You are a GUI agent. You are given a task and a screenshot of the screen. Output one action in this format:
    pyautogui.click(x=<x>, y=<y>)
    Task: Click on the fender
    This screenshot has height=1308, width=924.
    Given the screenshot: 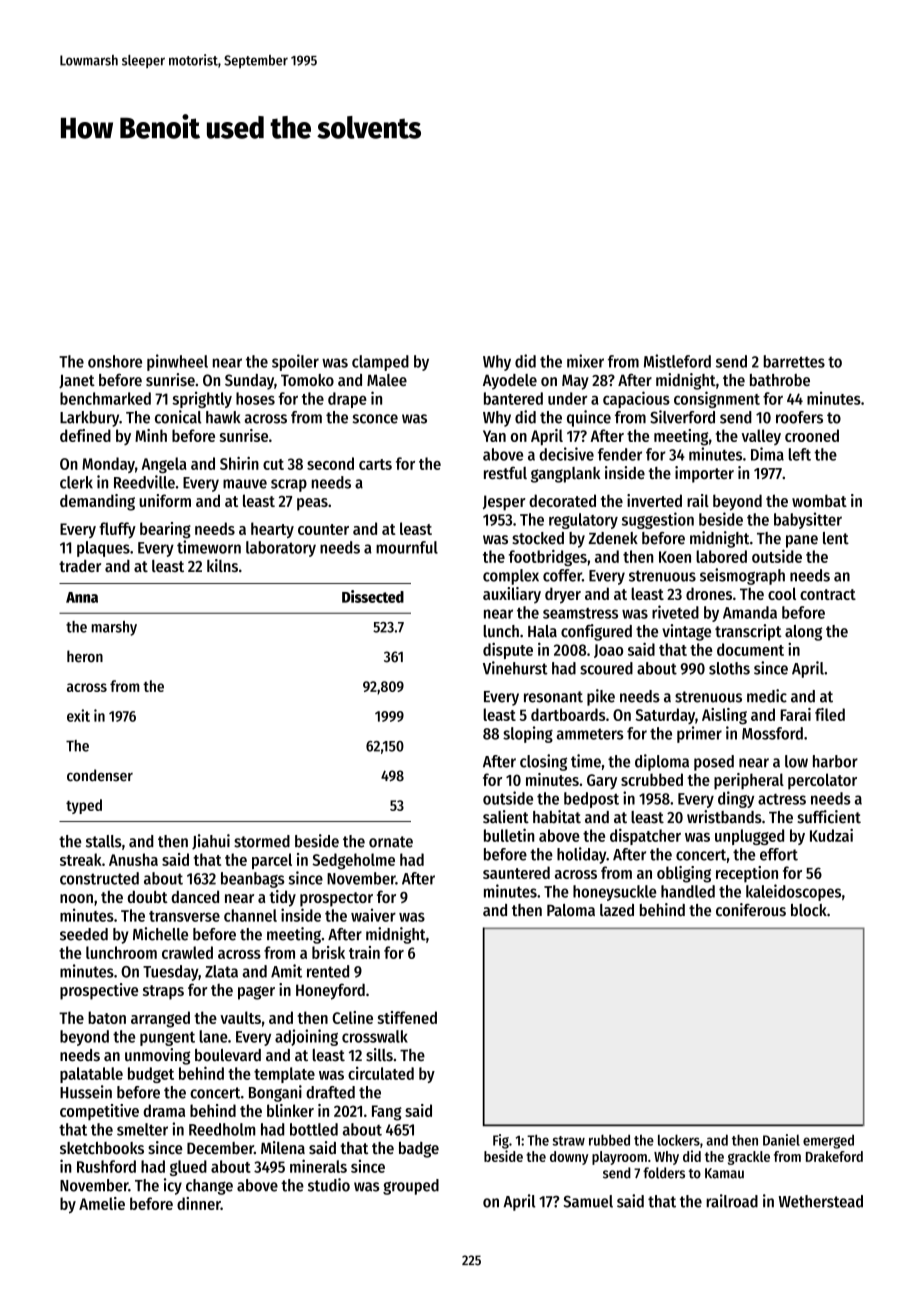 What is the action you would take?
    pyautogui.click(x=620, y=454)
